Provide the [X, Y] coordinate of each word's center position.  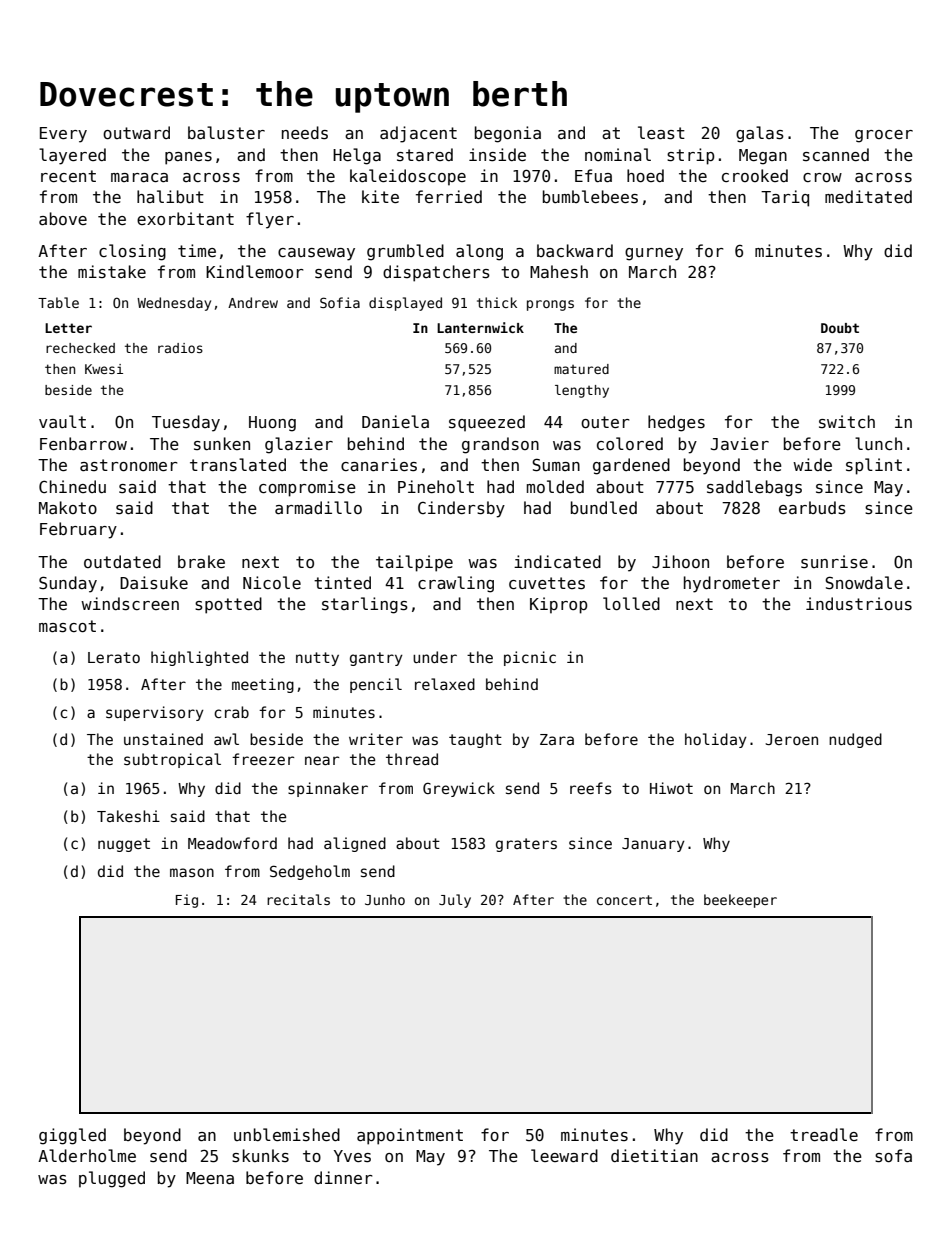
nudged [855, 740]
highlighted [199, 658]
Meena [210, 1178]
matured [581, 369]
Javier [740, 443]
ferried [449, 196]
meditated [868, 196]
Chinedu [72, 486]
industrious [859, 603]
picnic [530, 658]
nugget [124, 845]
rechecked [80, 348]
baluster [226, 133]
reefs [591, 788]
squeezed [487, 423]
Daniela [395, 421]
